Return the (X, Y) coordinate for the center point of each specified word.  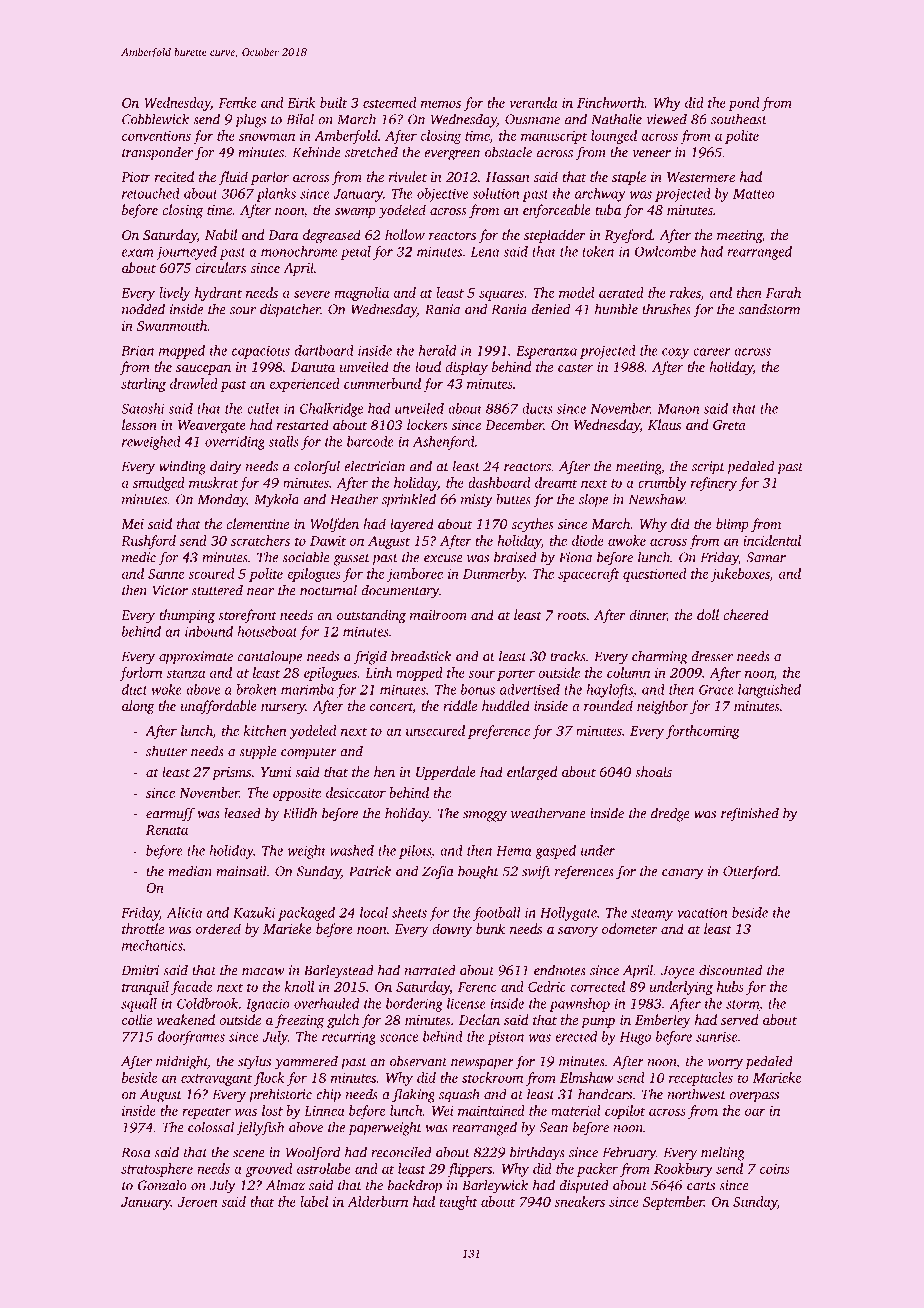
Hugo (635, 1038)
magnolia (361, 294)
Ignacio (268, 1005)
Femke (237, 102)
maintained (491, 1110)
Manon (678, 409)
